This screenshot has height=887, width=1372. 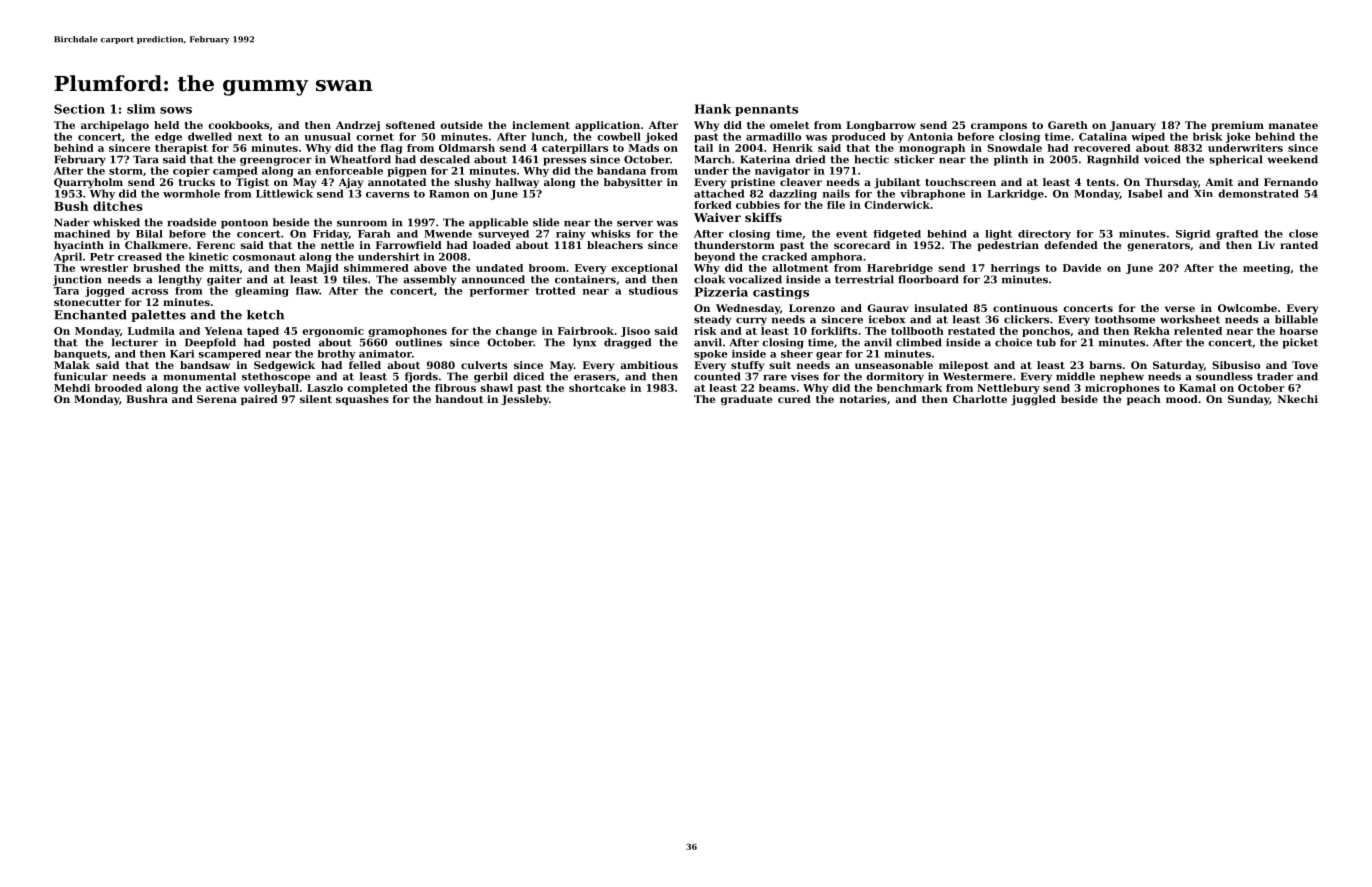 What do you see at coordinates (199, 376) in the screenshot?
I see `monumental` at bounding box center [199, 376].
